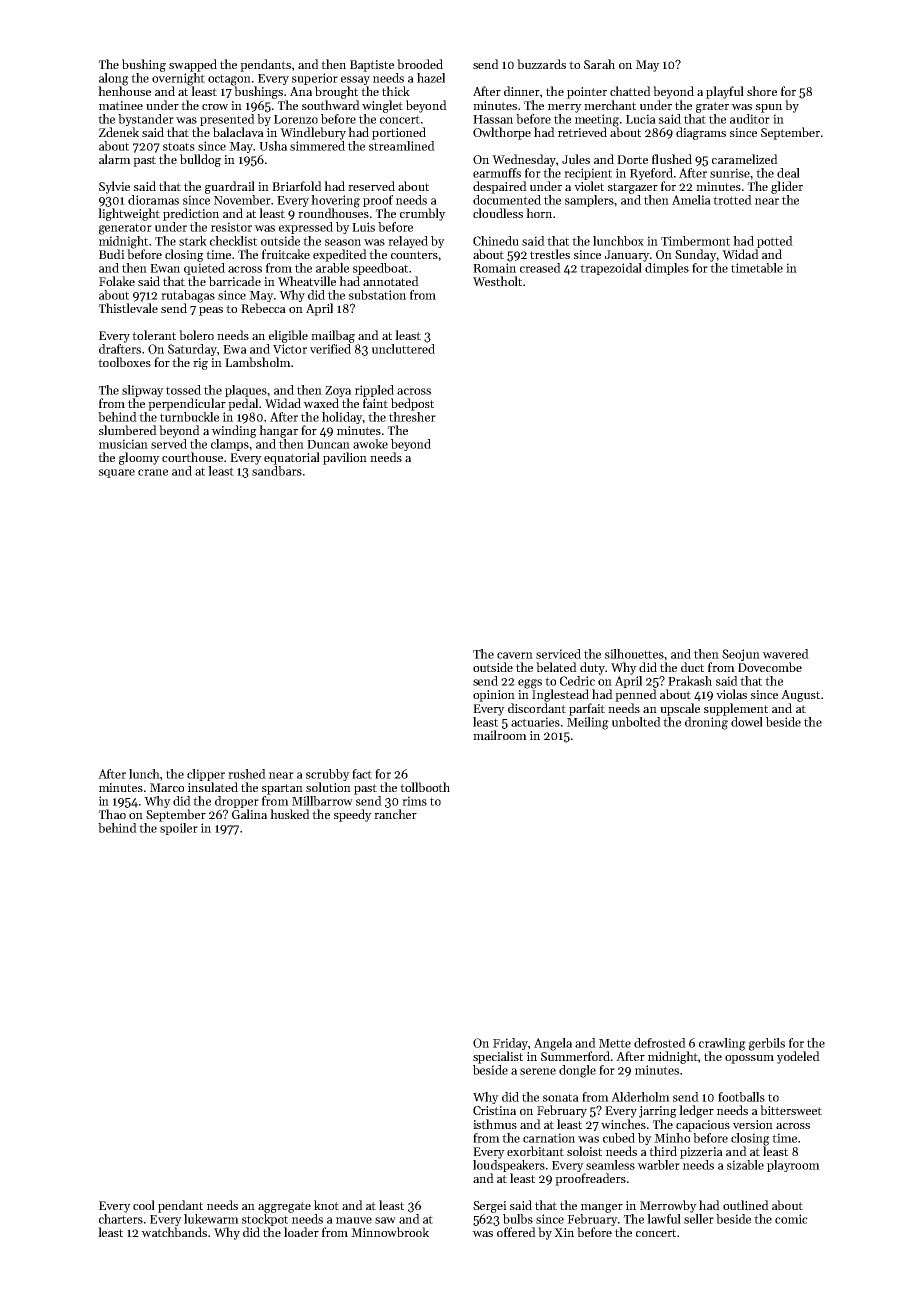 The height and width of the document is (1308, 924). I want to click on Westholt, so click(497, 281).
